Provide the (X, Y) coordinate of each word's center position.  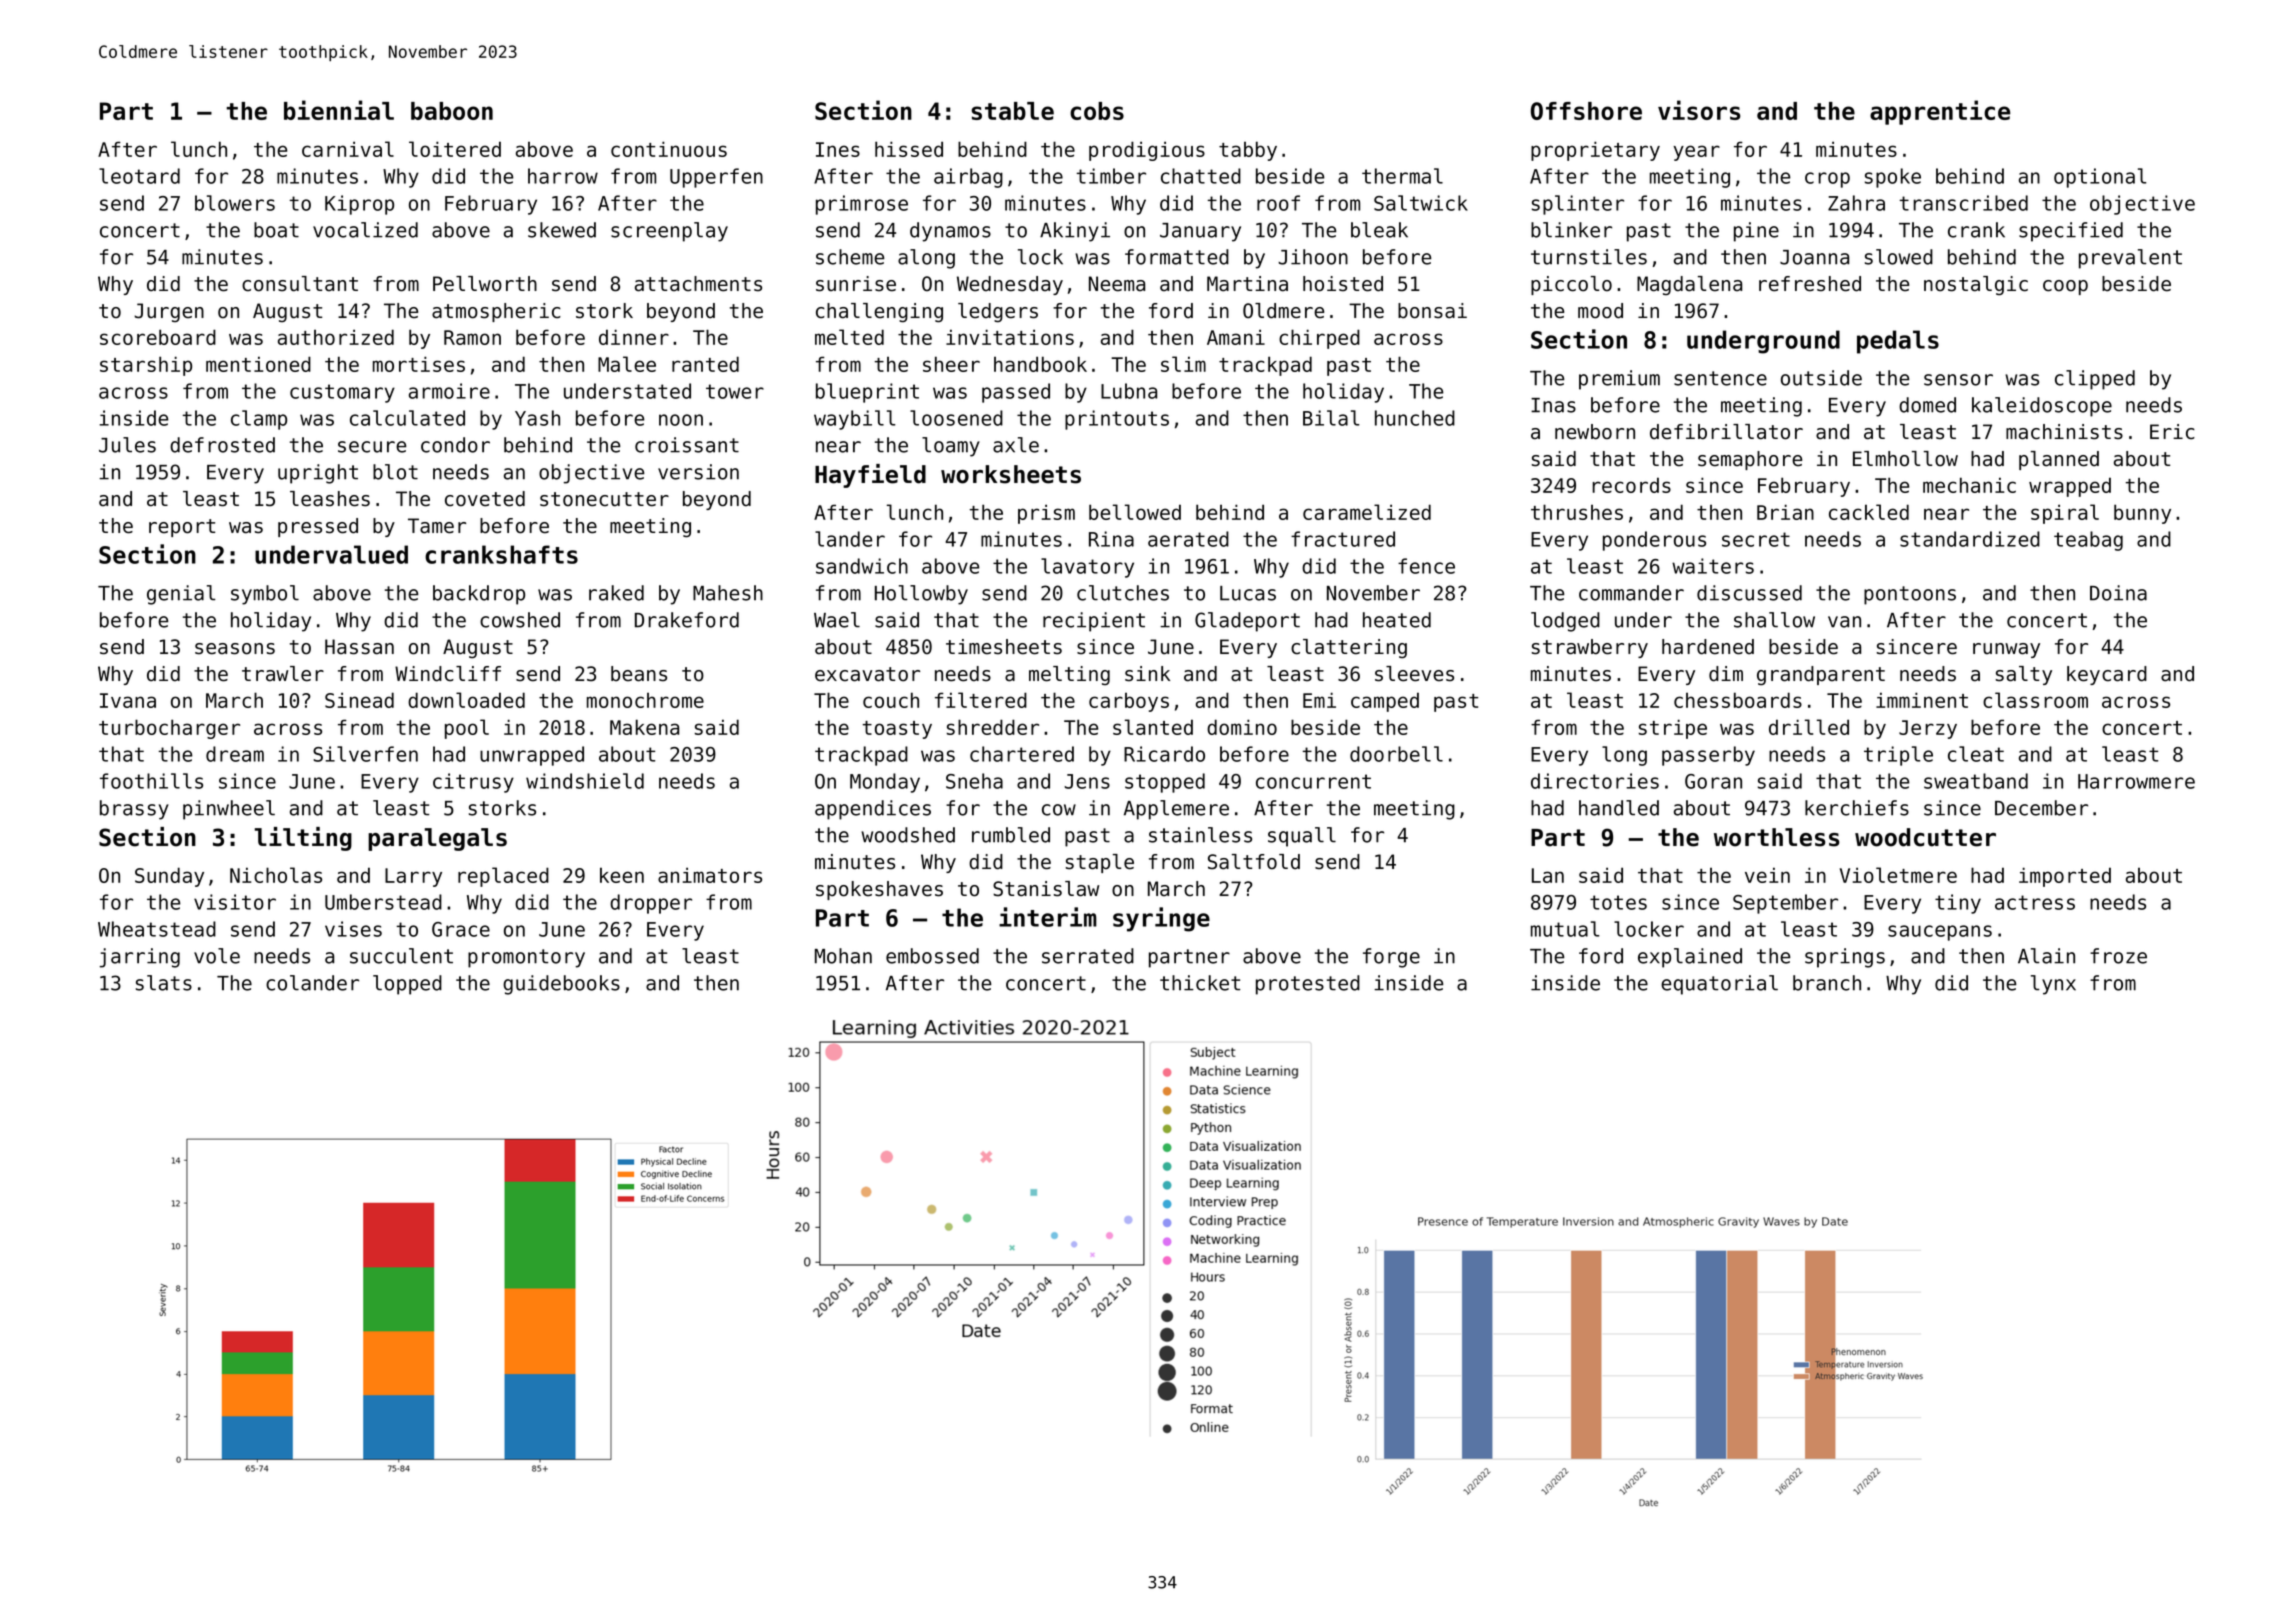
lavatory (1087, 568)
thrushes (1577, 512)
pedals (1898, 342)
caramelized (1367, 512)
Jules (127, 445)
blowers (235, 203)
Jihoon (1313, 257)
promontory (526, 958)
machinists (2064, 432)
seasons (235, 649)
